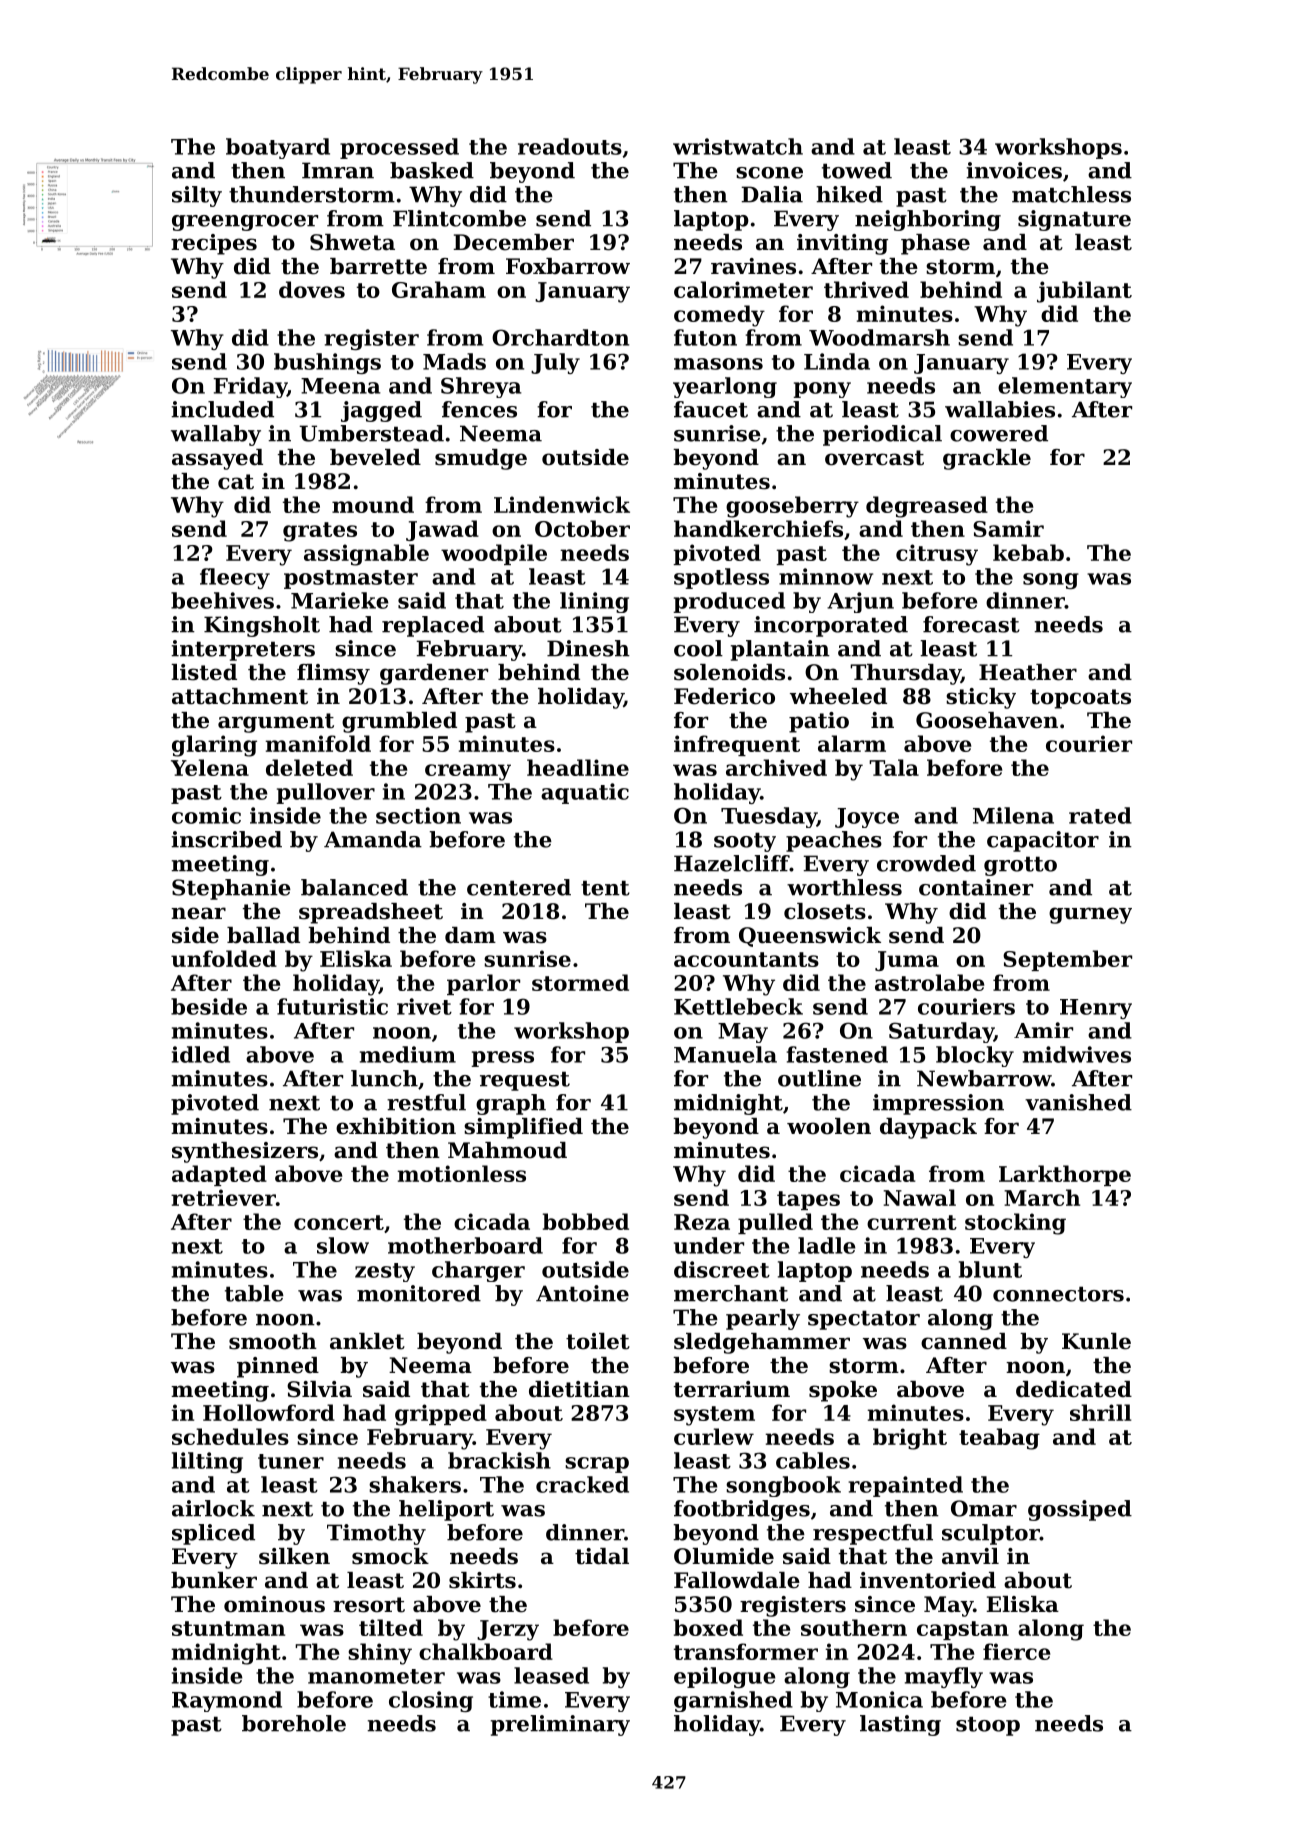 The image size is (1303, 1842). Describe the element at coordinates (1028, 552) in the screenshot. I see `kebab` at that location.
